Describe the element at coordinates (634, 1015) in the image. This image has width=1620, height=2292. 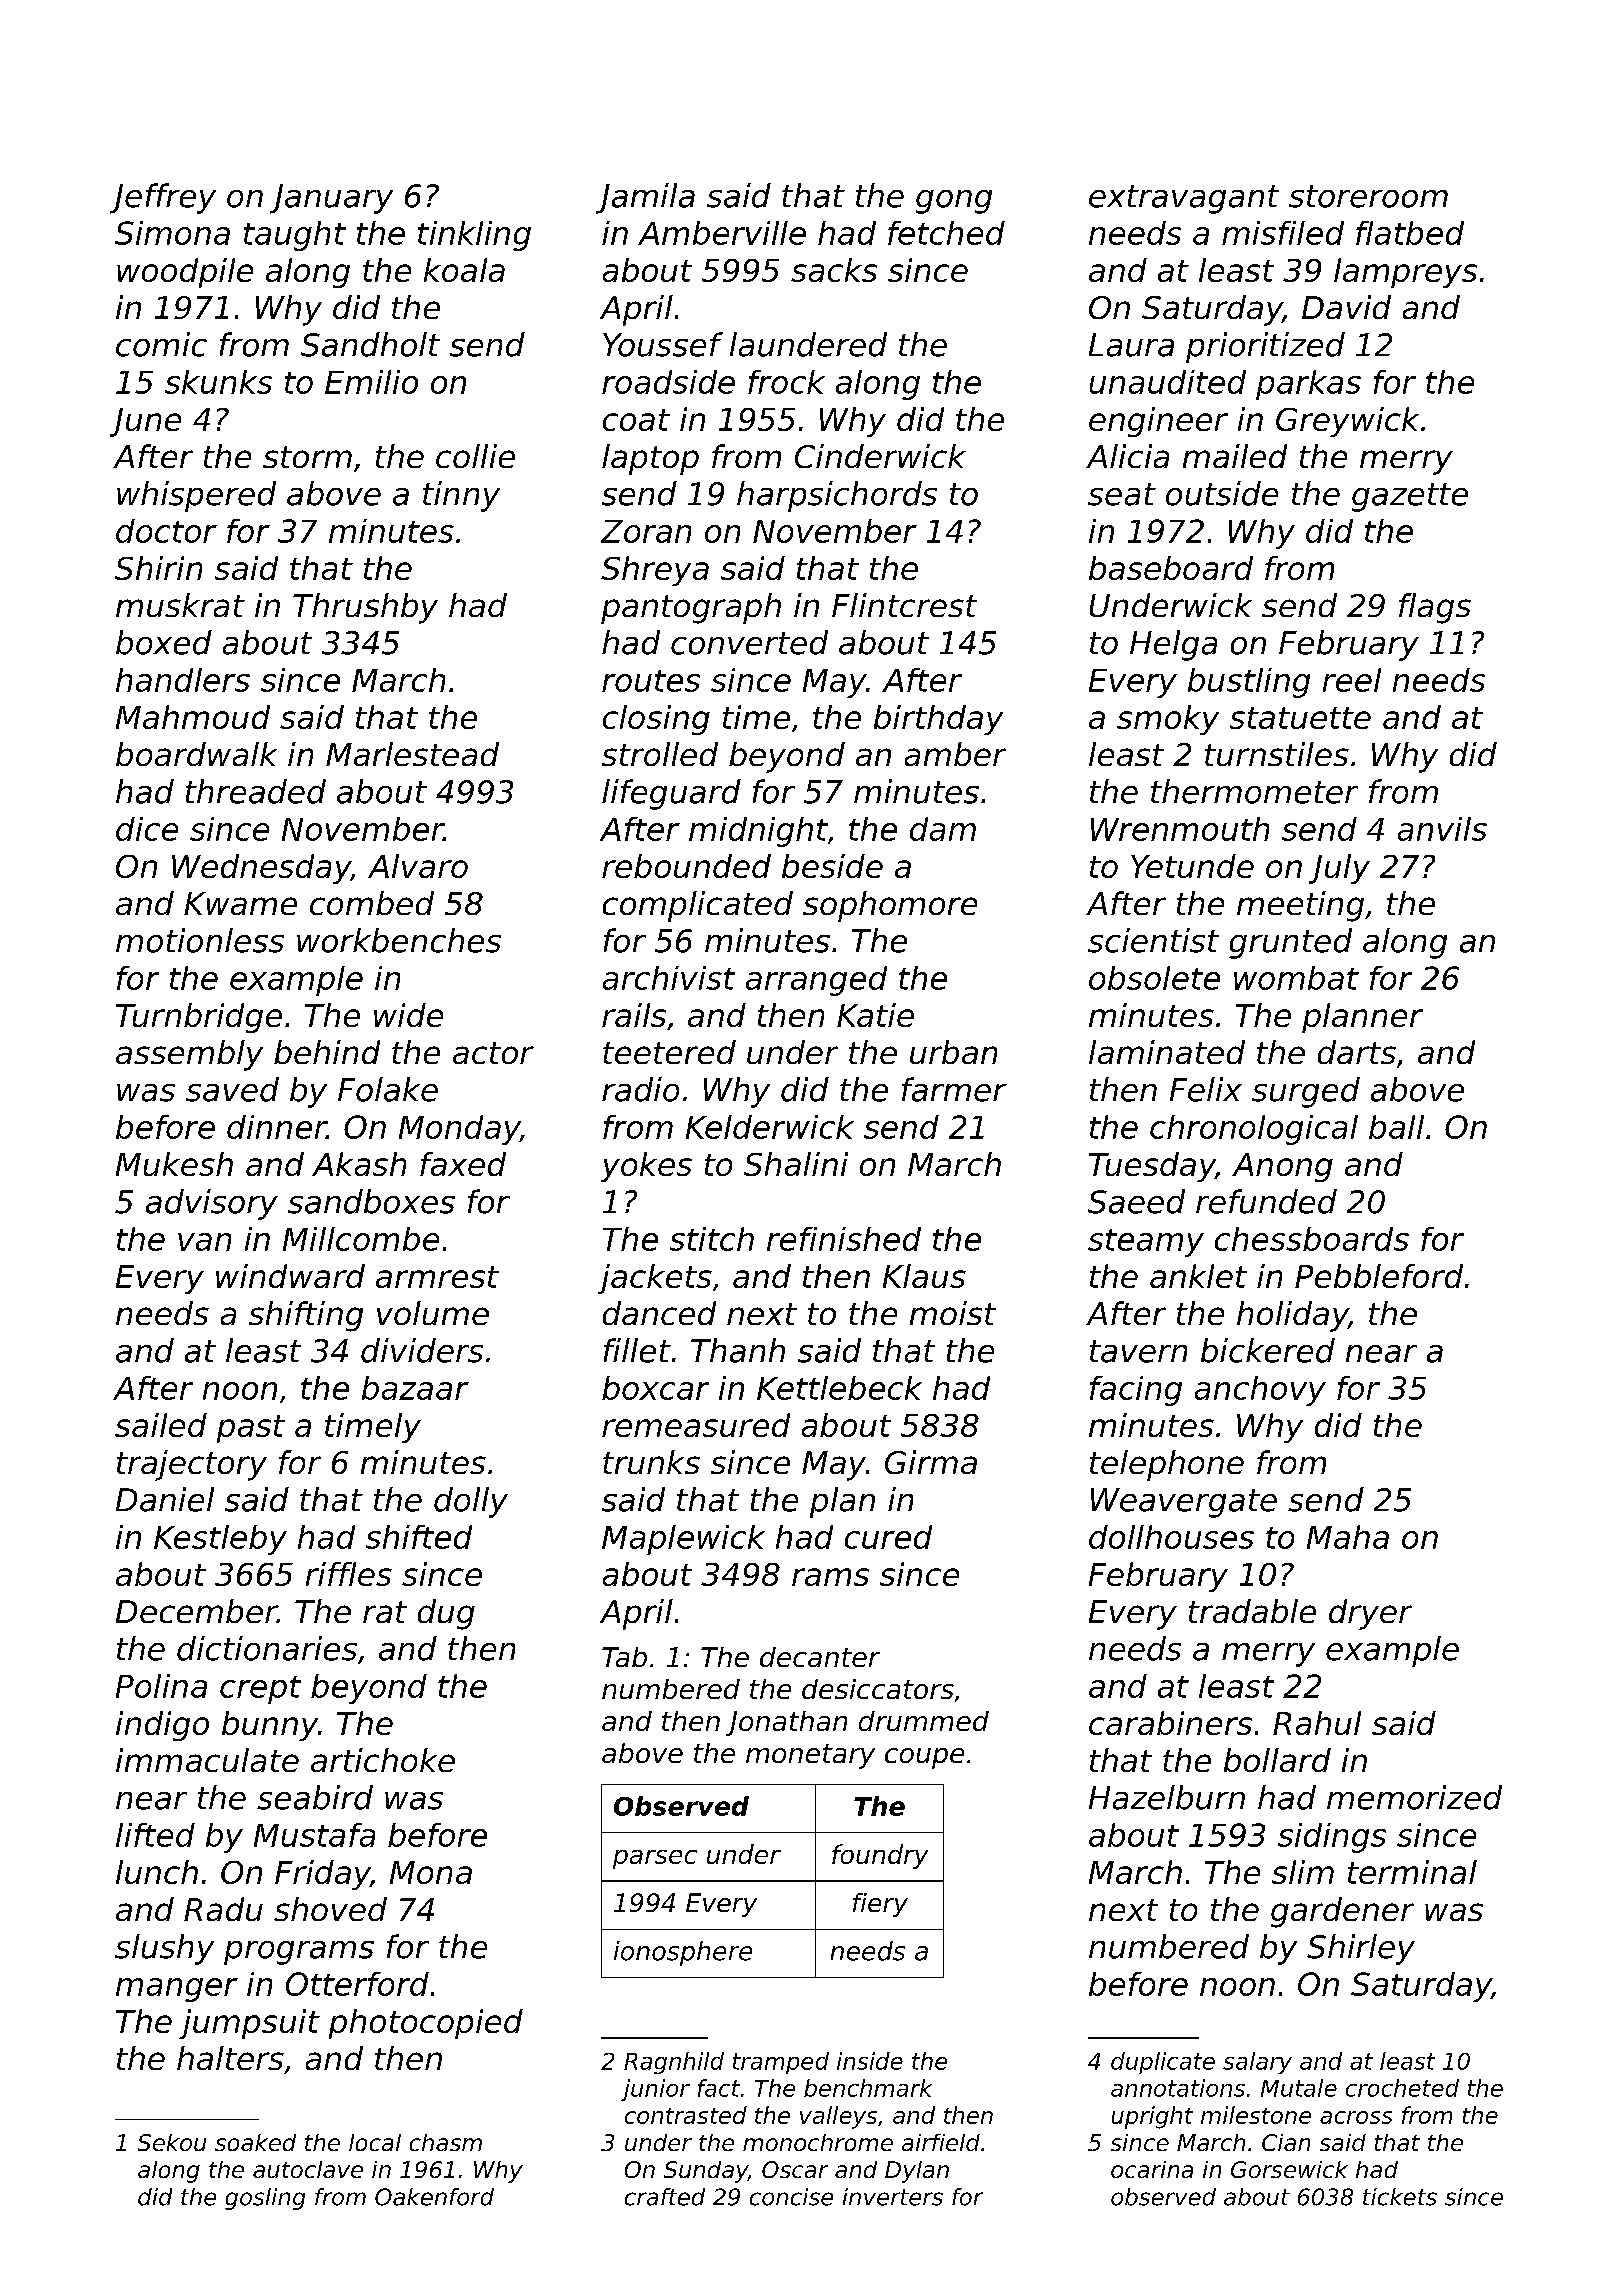
I see `rails` at that location.
